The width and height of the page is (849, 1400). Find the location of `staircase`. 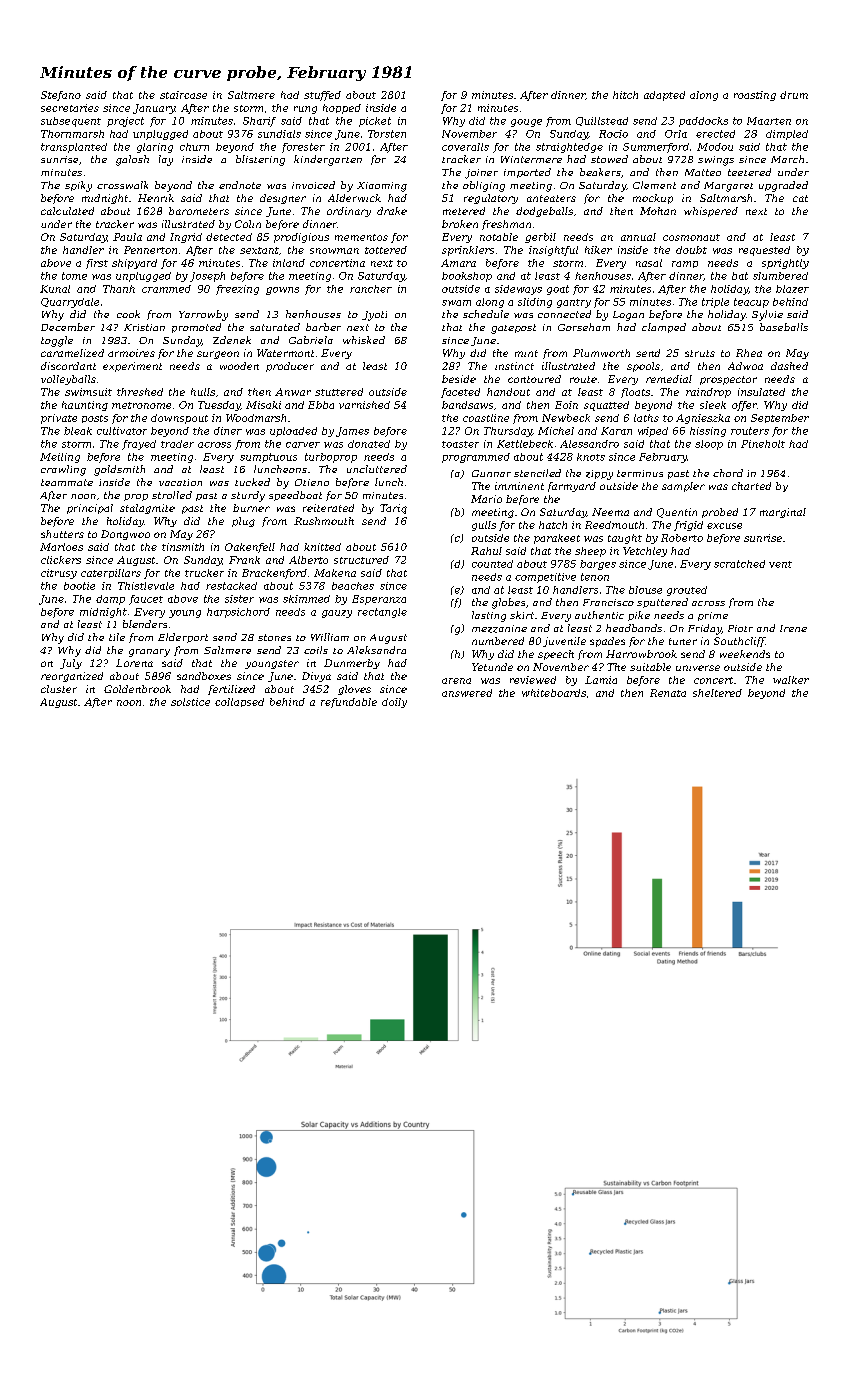

staircase is located at coordinates (183, 95).
